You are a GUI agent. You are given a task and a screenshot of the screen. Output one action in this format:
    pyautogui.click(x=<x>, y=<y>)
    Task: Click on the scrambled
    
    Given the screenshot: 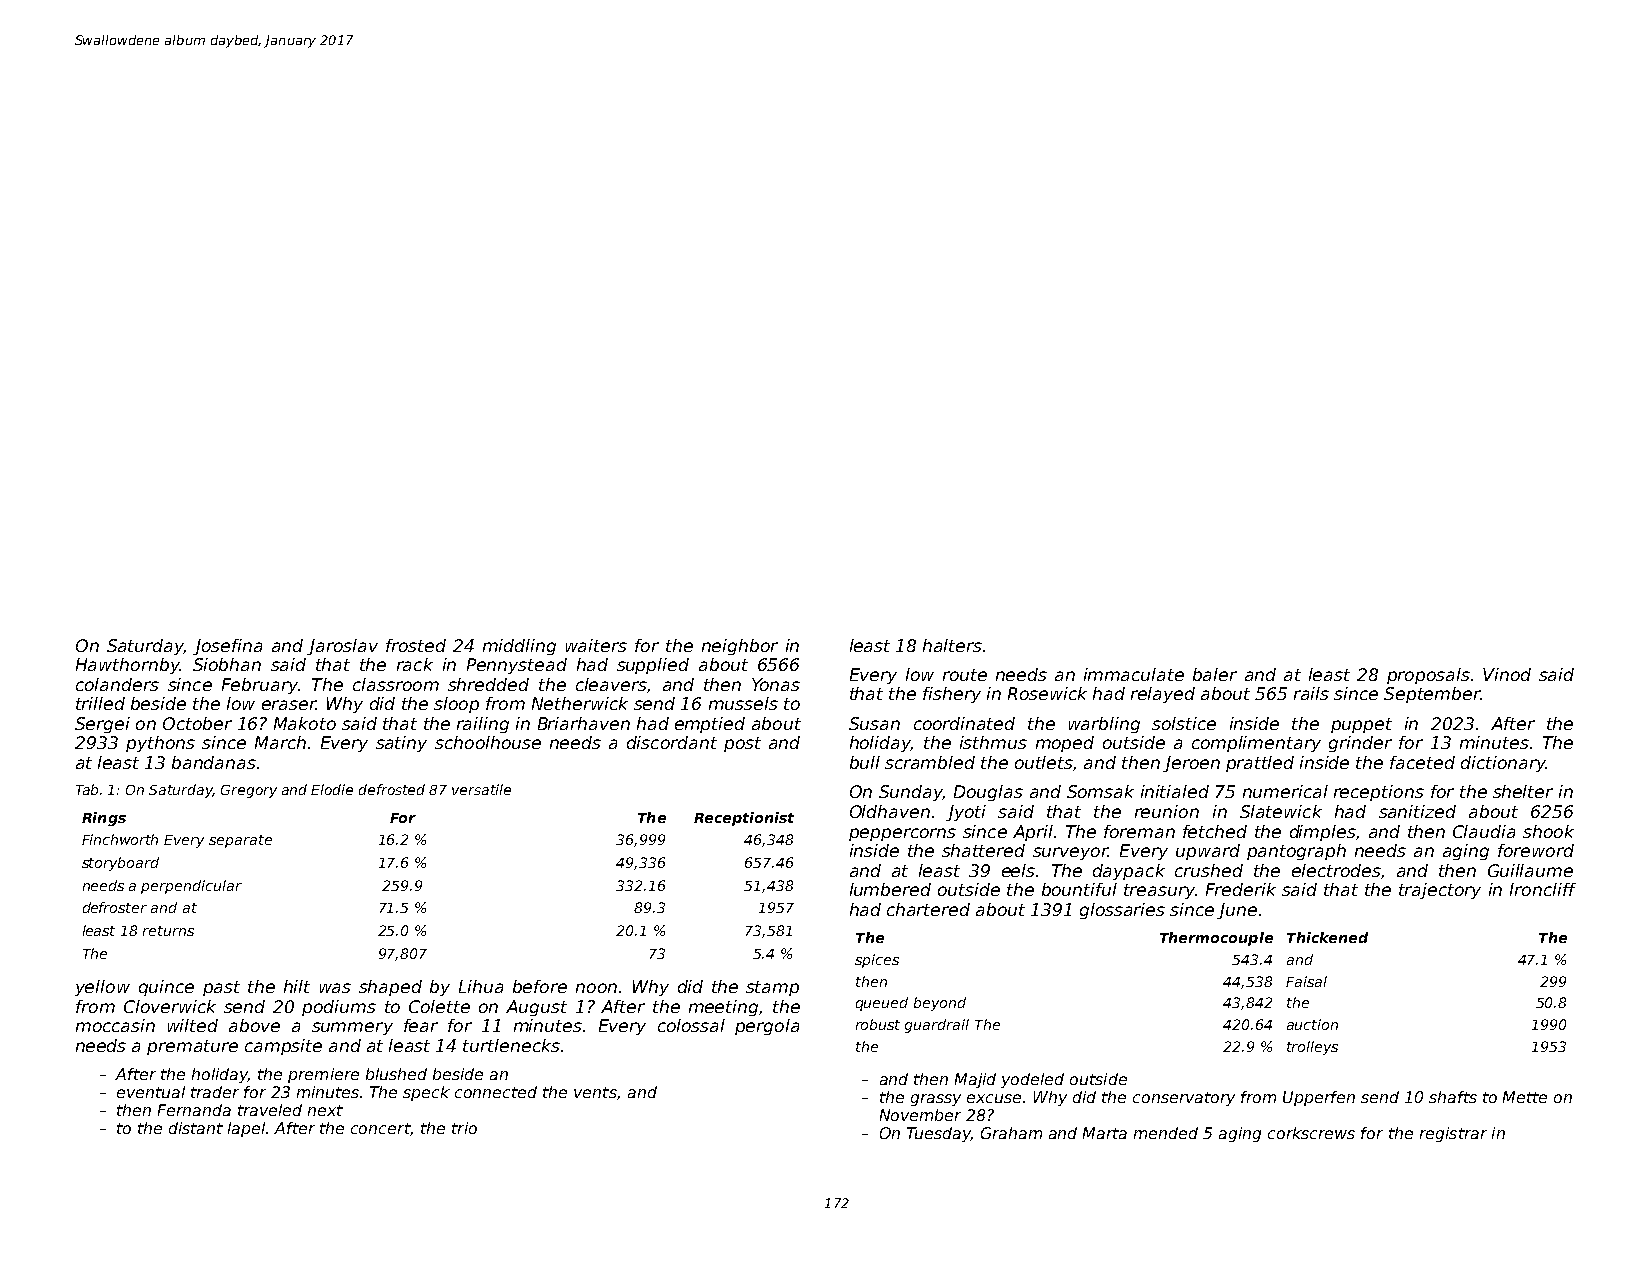 What is the action you would take?
    pyautogui.click(x=930, y=762)
